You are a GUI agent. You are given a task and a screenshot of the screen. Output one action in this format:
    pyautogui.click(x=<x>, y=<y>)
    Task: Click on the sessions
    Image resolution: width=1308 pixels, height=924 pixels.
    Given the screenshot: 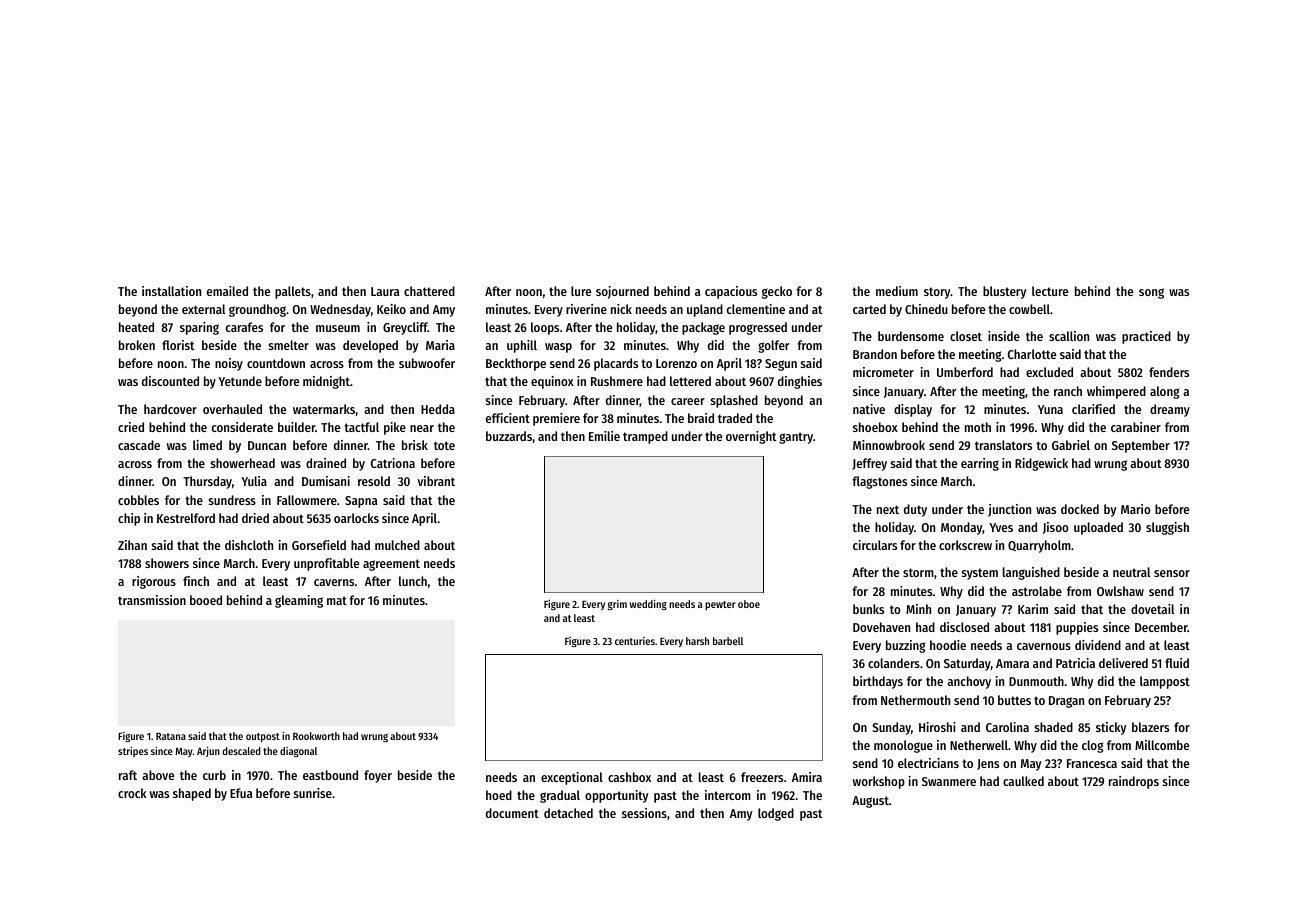 What is the action you would take?
    pyautogui.click(x=644, y=813)
